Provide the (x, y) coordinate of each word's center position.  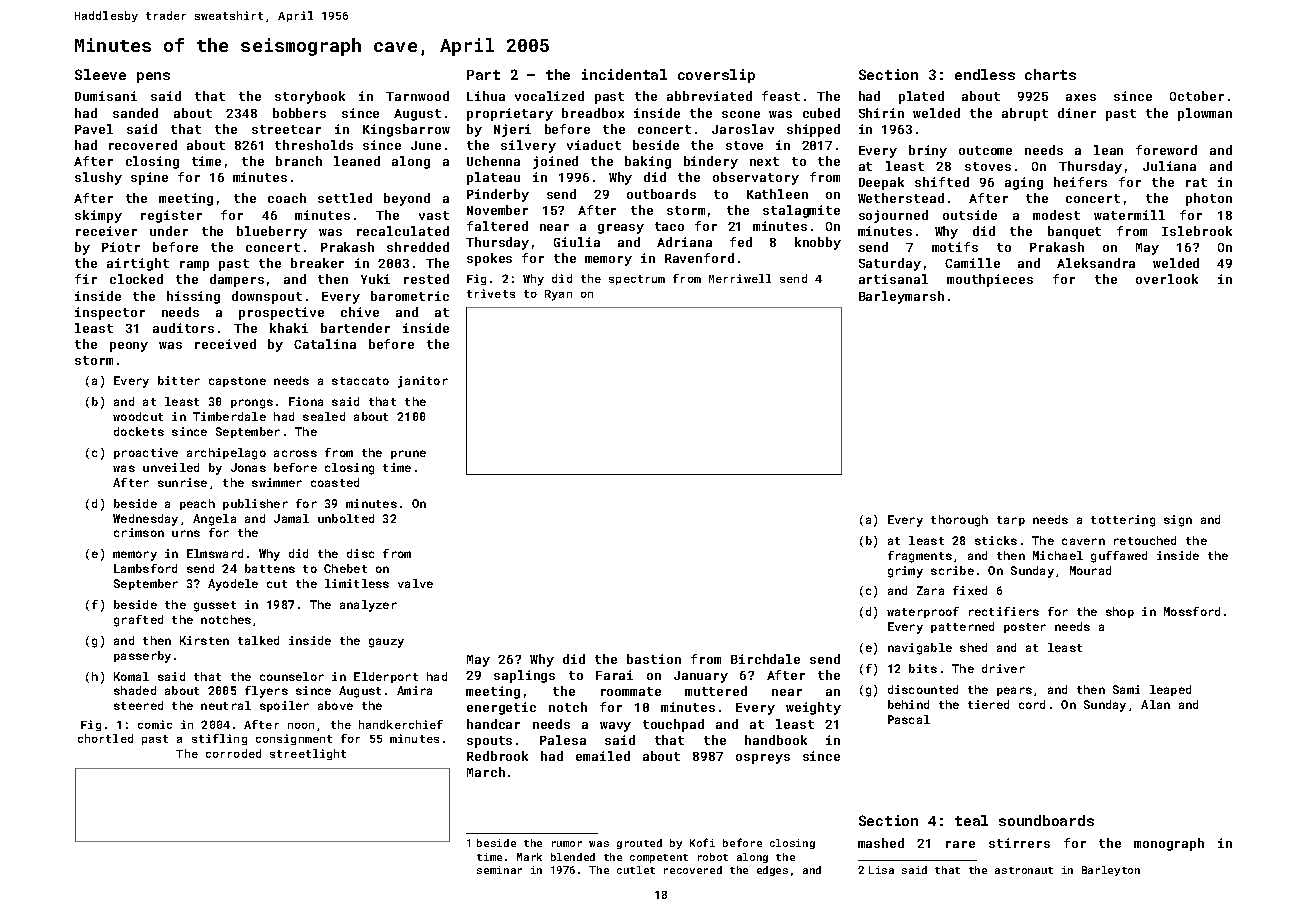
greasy (621, 229)
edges (772, 871)
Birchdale (765, 659)
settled (345, 198)
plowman (1205, 114)
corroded (233, 753)
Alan (1155, 704)
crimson (139, 532)
